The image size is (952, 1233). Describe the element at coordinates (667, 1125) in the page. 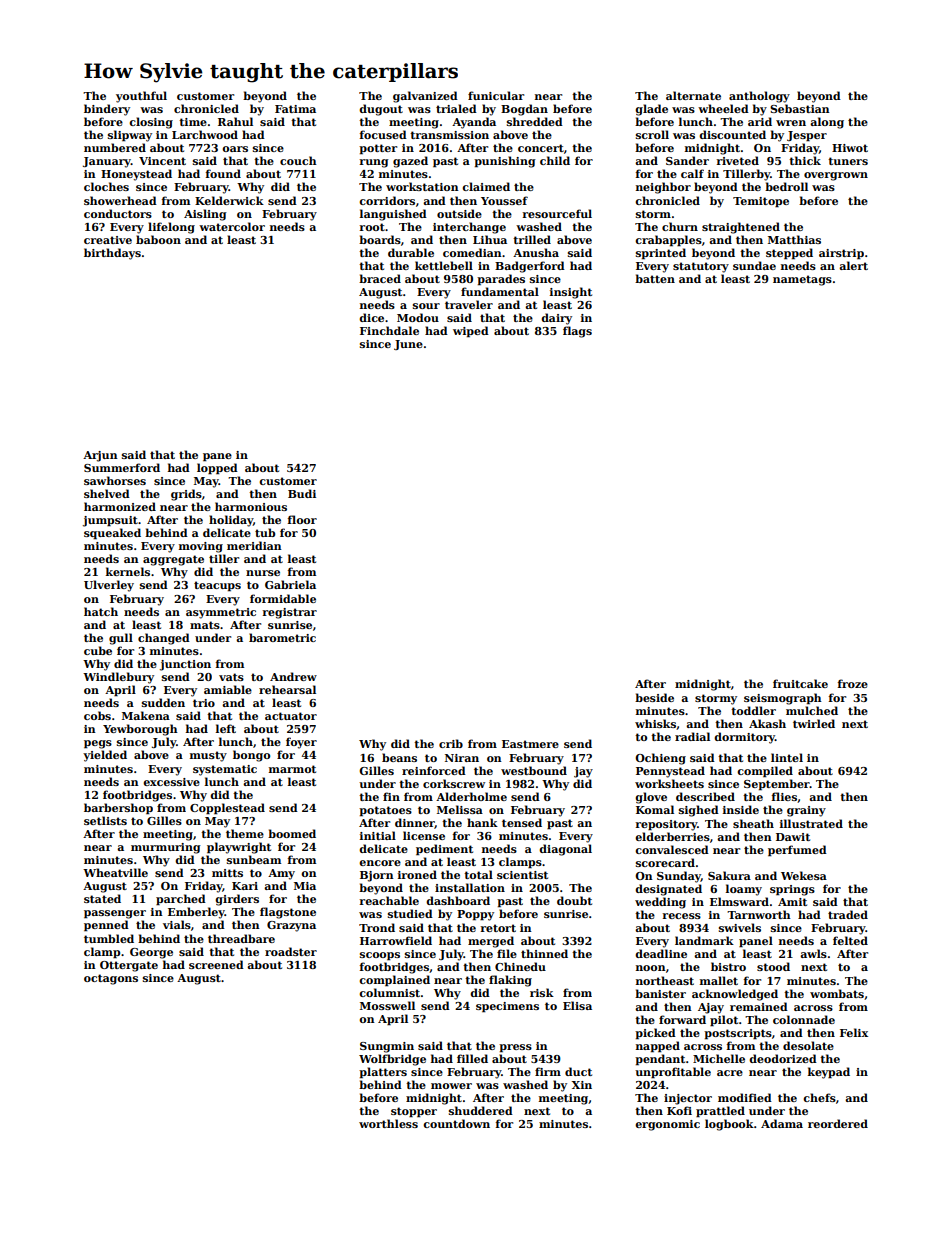

I see `ergonomic` at that location.
